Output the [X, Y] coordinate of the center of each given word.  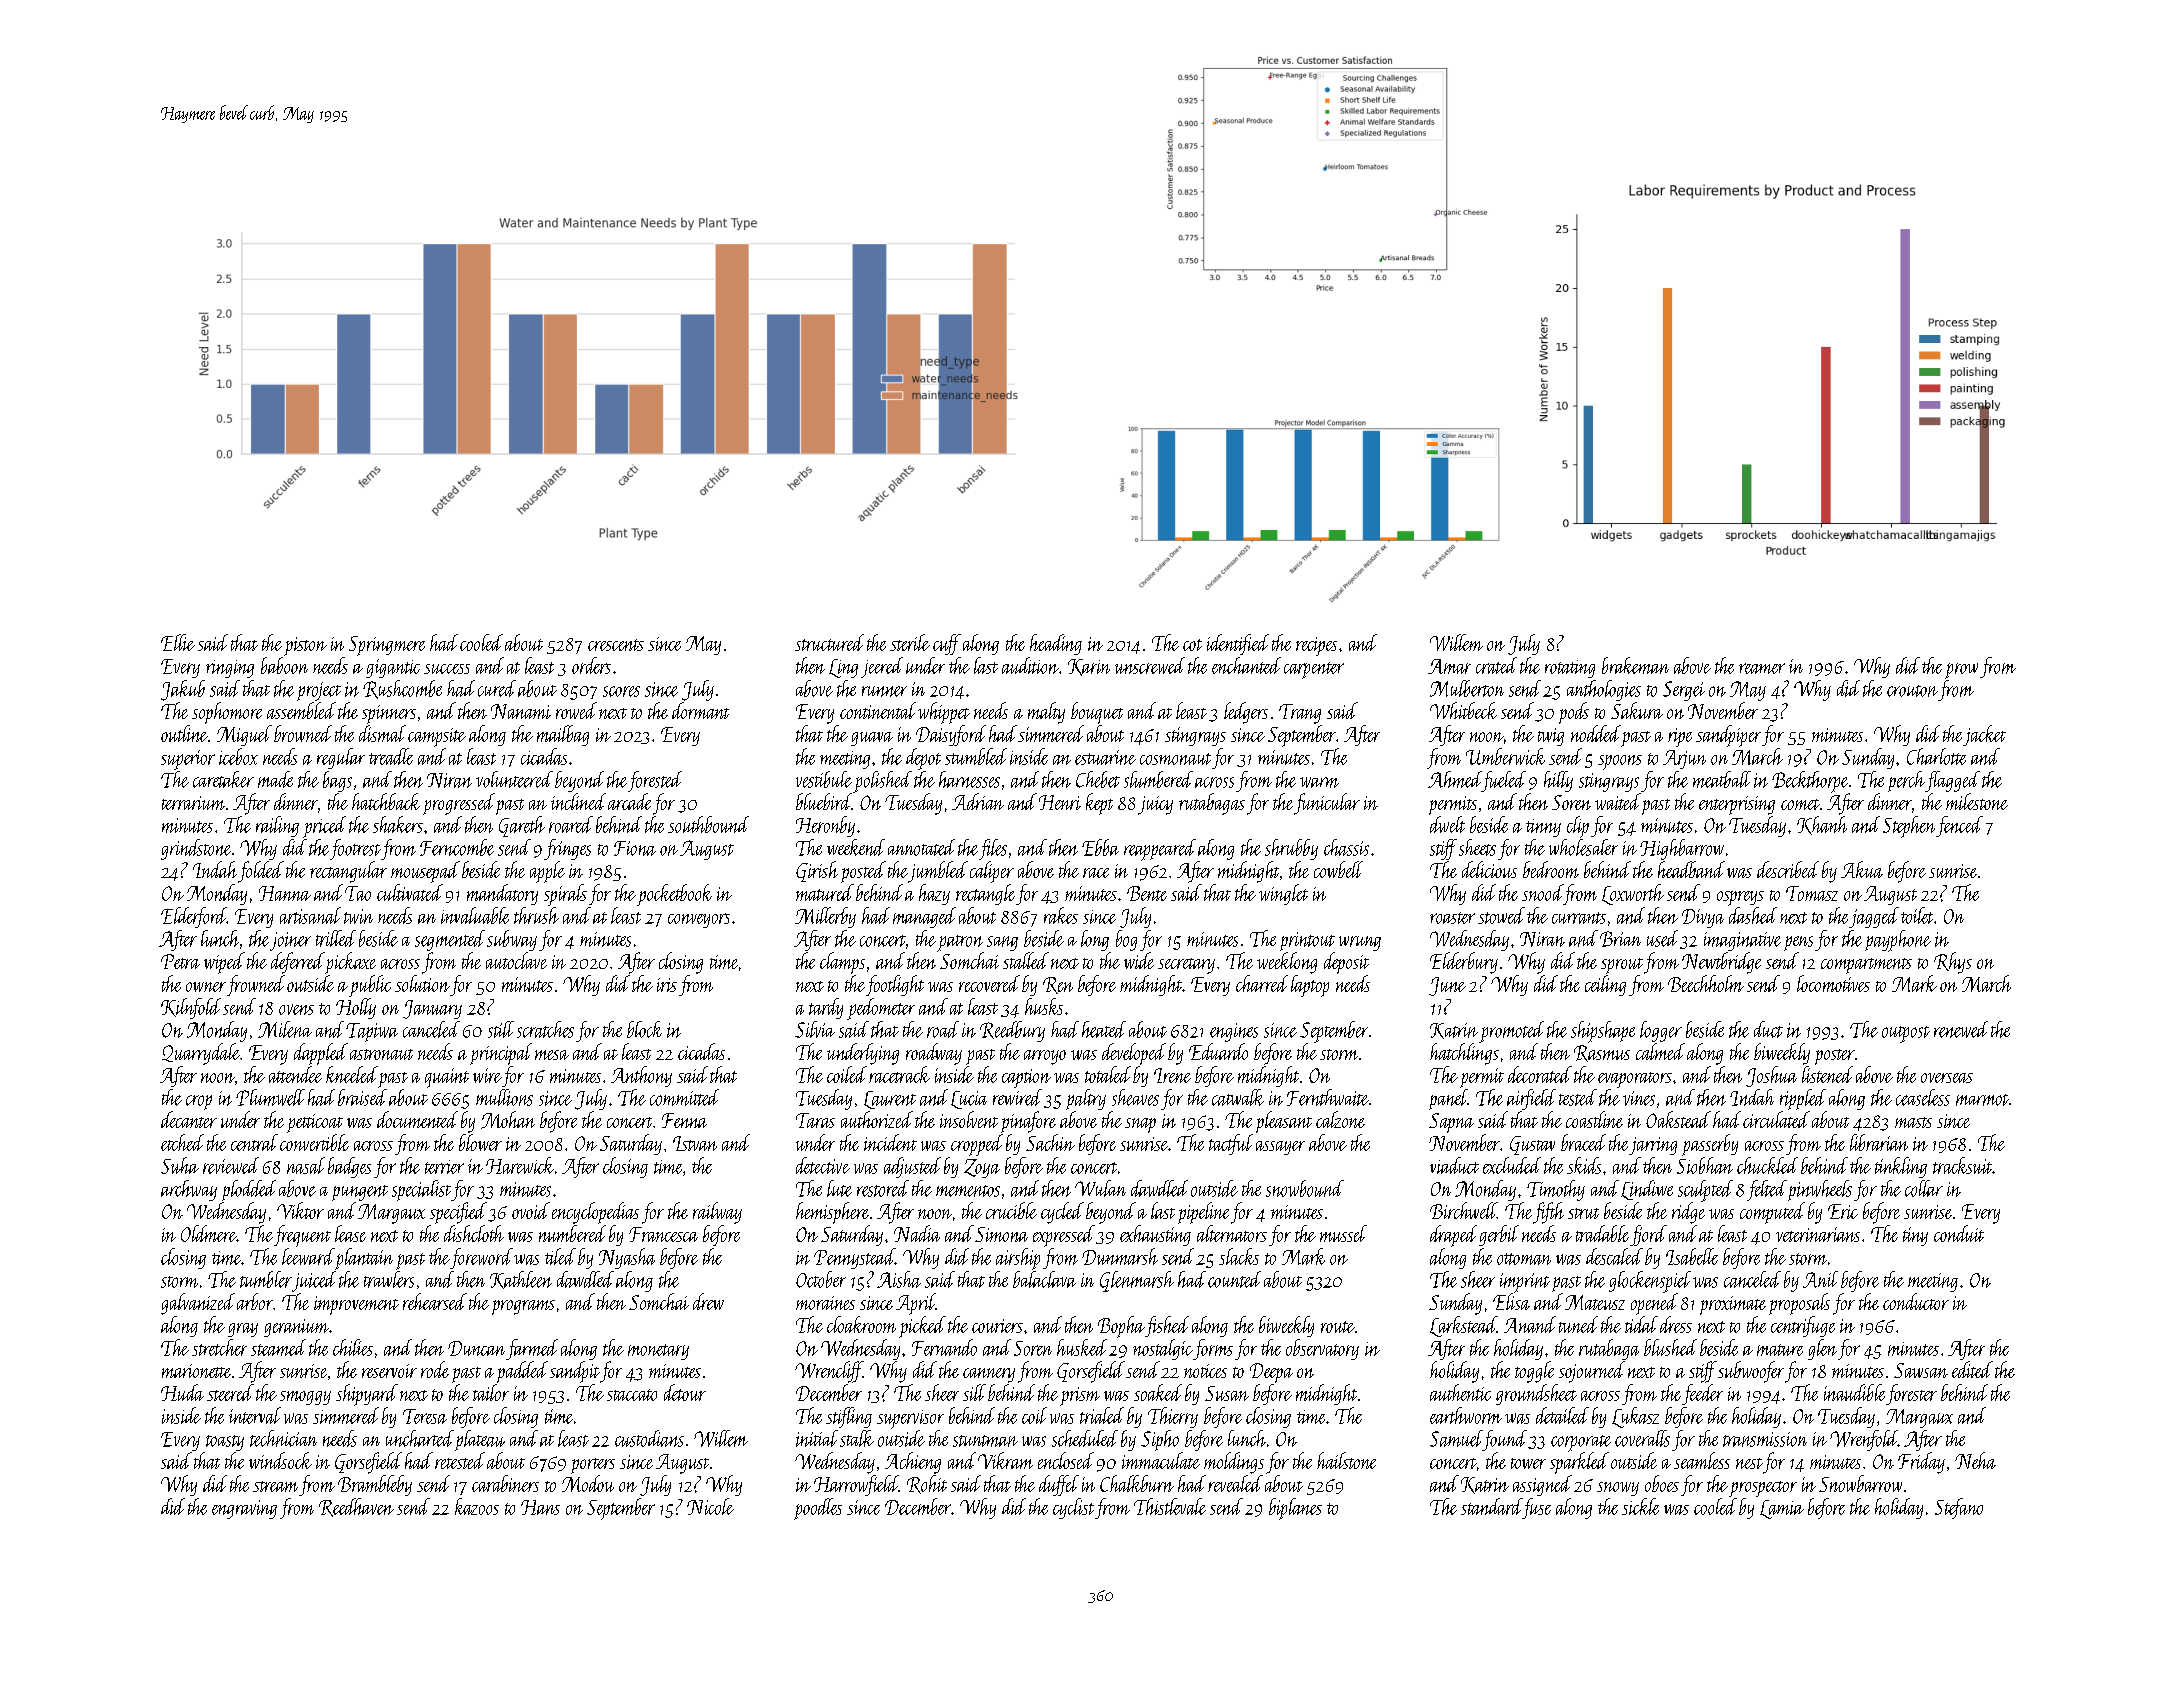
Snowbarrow [1860, 1483]
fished [1167, 1326]
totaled [1108, 1074]
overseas [1947, 1078]
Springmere [387, 646]
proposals [1799, 1304]
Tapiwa [372, 1032]
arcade [629, 801]
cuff [947, 644]
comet [1800, 804]
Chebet [1098, 779]
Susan [1227, 1393]
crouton [1912, 691]
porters [593, 1466]
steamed [278, 1347]
